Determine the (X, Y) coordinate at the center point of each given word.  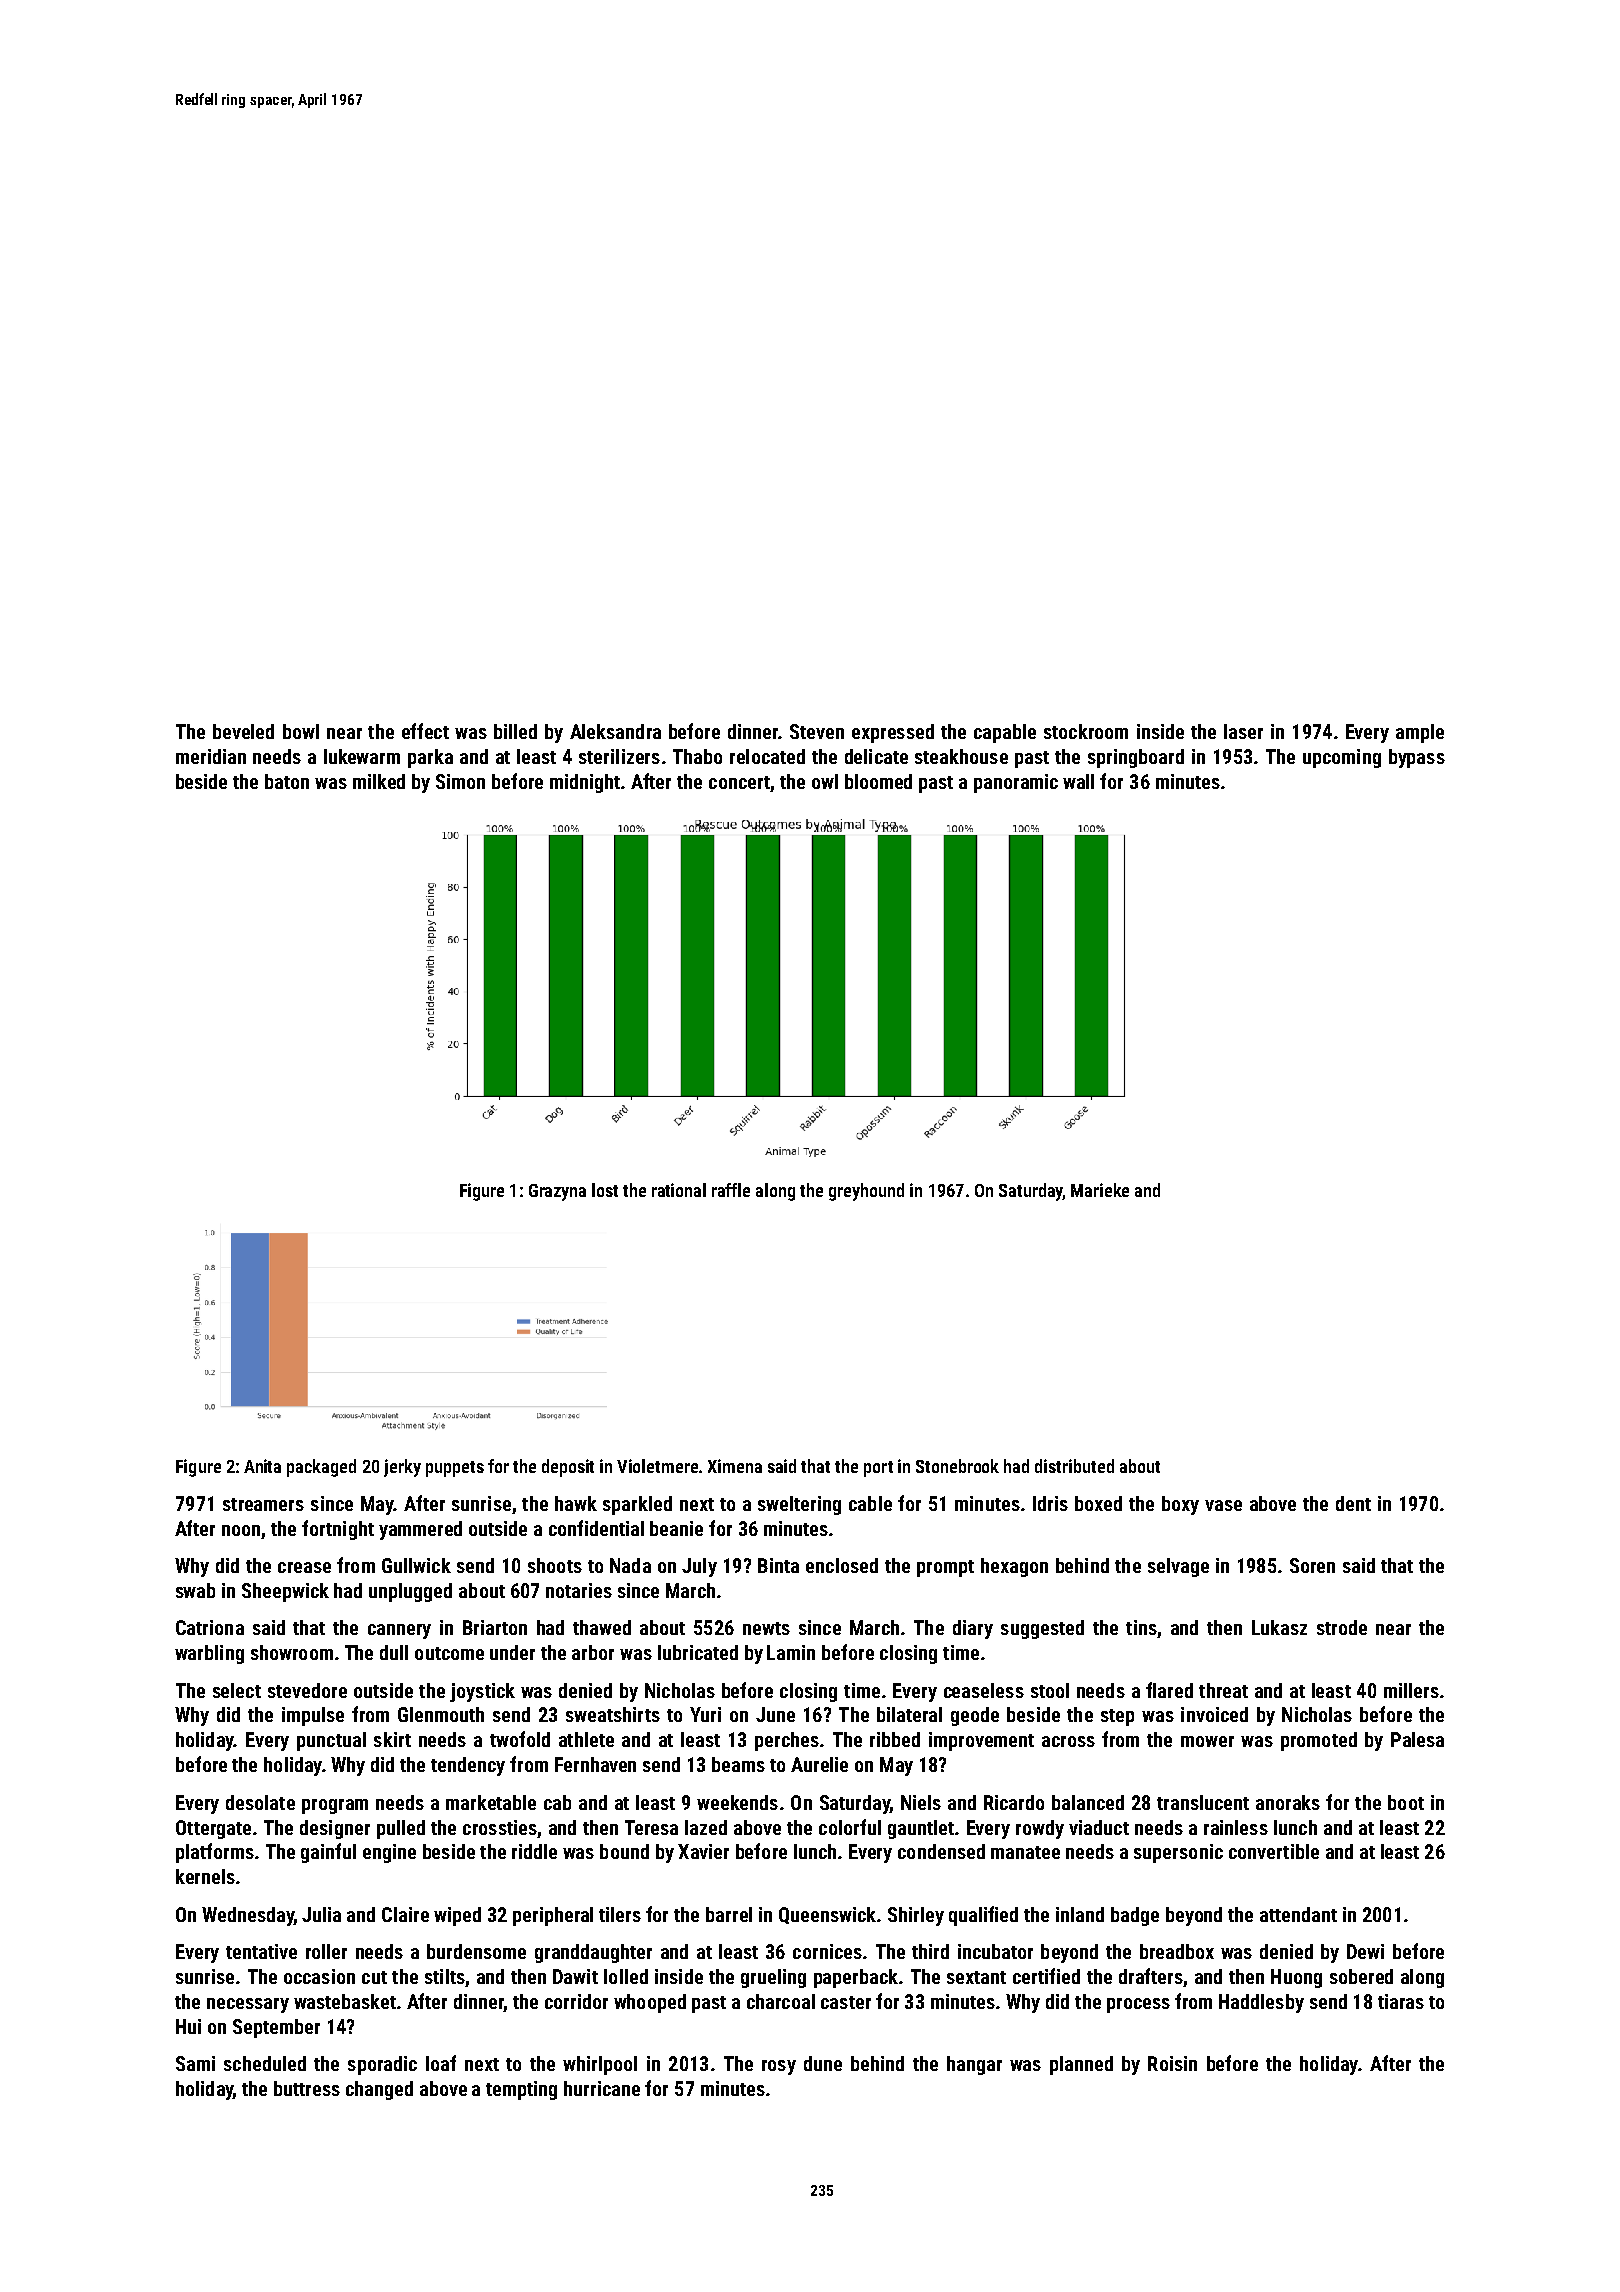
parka (430, 758)
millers (1411, 1690)
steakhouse (961, 756)
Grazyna (557, 1192)
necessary (248, 2005)
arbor (593, 1652)
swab (195, 1590)
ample (1420, 733)
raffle (731, 1190)
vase (1223, 1505)
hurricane (602, 2088)
